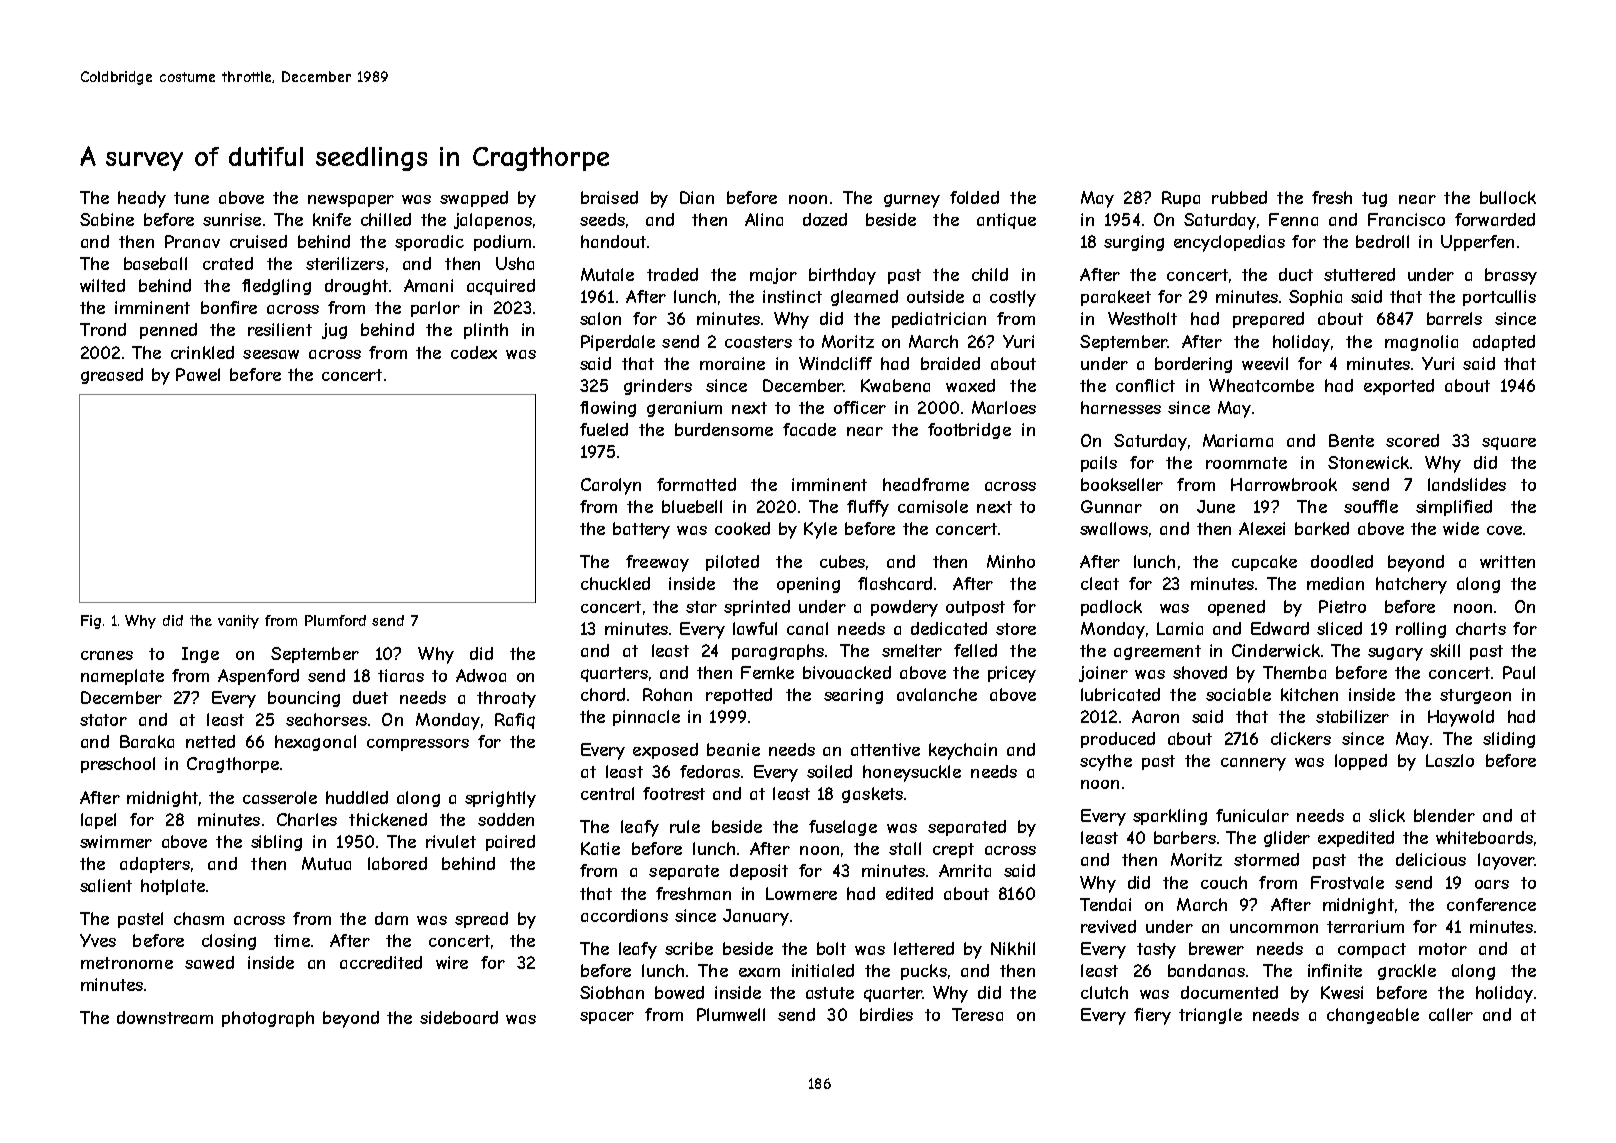  What do you see at coordinates (684, 409) in the screenshot?
I see `geranium` at bounding box center [684, 409].
